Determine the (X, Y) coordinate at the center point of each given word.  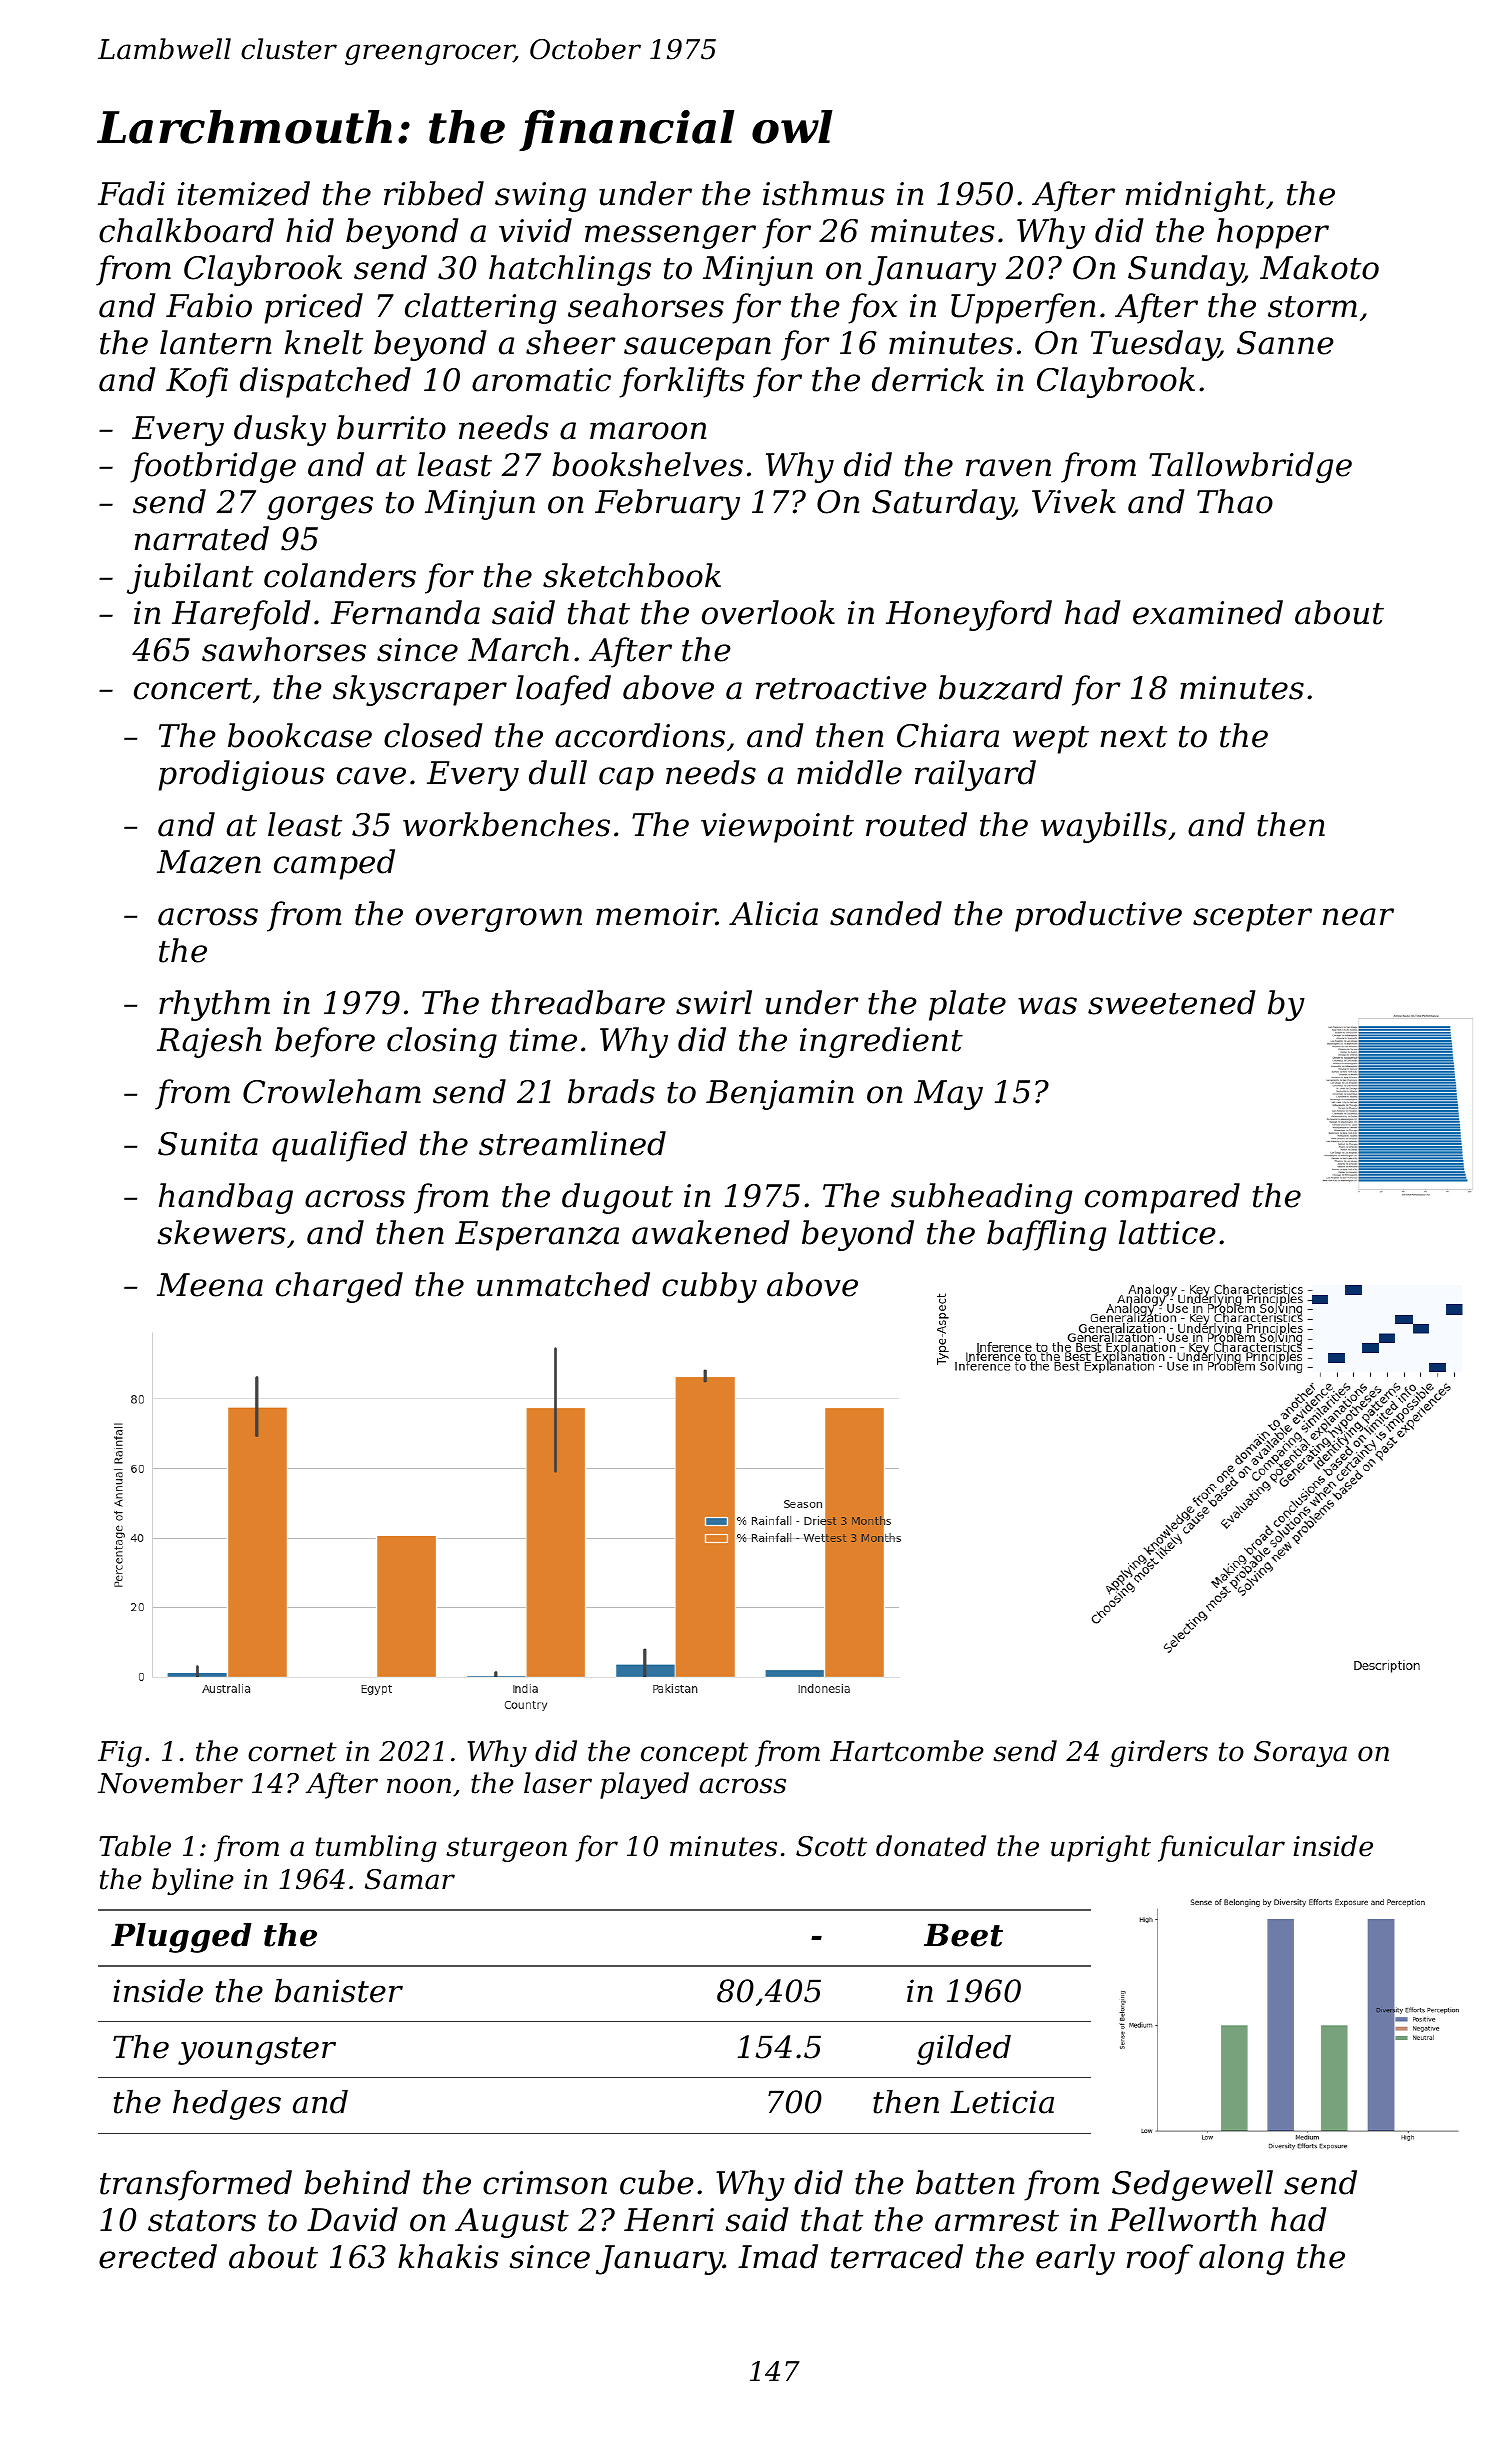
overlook (768, 612)
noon (419, 1786)
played (644, 1785)
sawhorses (284, 649)
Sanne (1285, 343)
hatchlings (570, 270)
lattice (1167, 1232)
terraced (897, 2256)
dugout (617, 1198)
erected (158, 2256)
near (1358, 917)
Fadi (131, 193)
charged (339, 1287)
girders (1159, 1753)
